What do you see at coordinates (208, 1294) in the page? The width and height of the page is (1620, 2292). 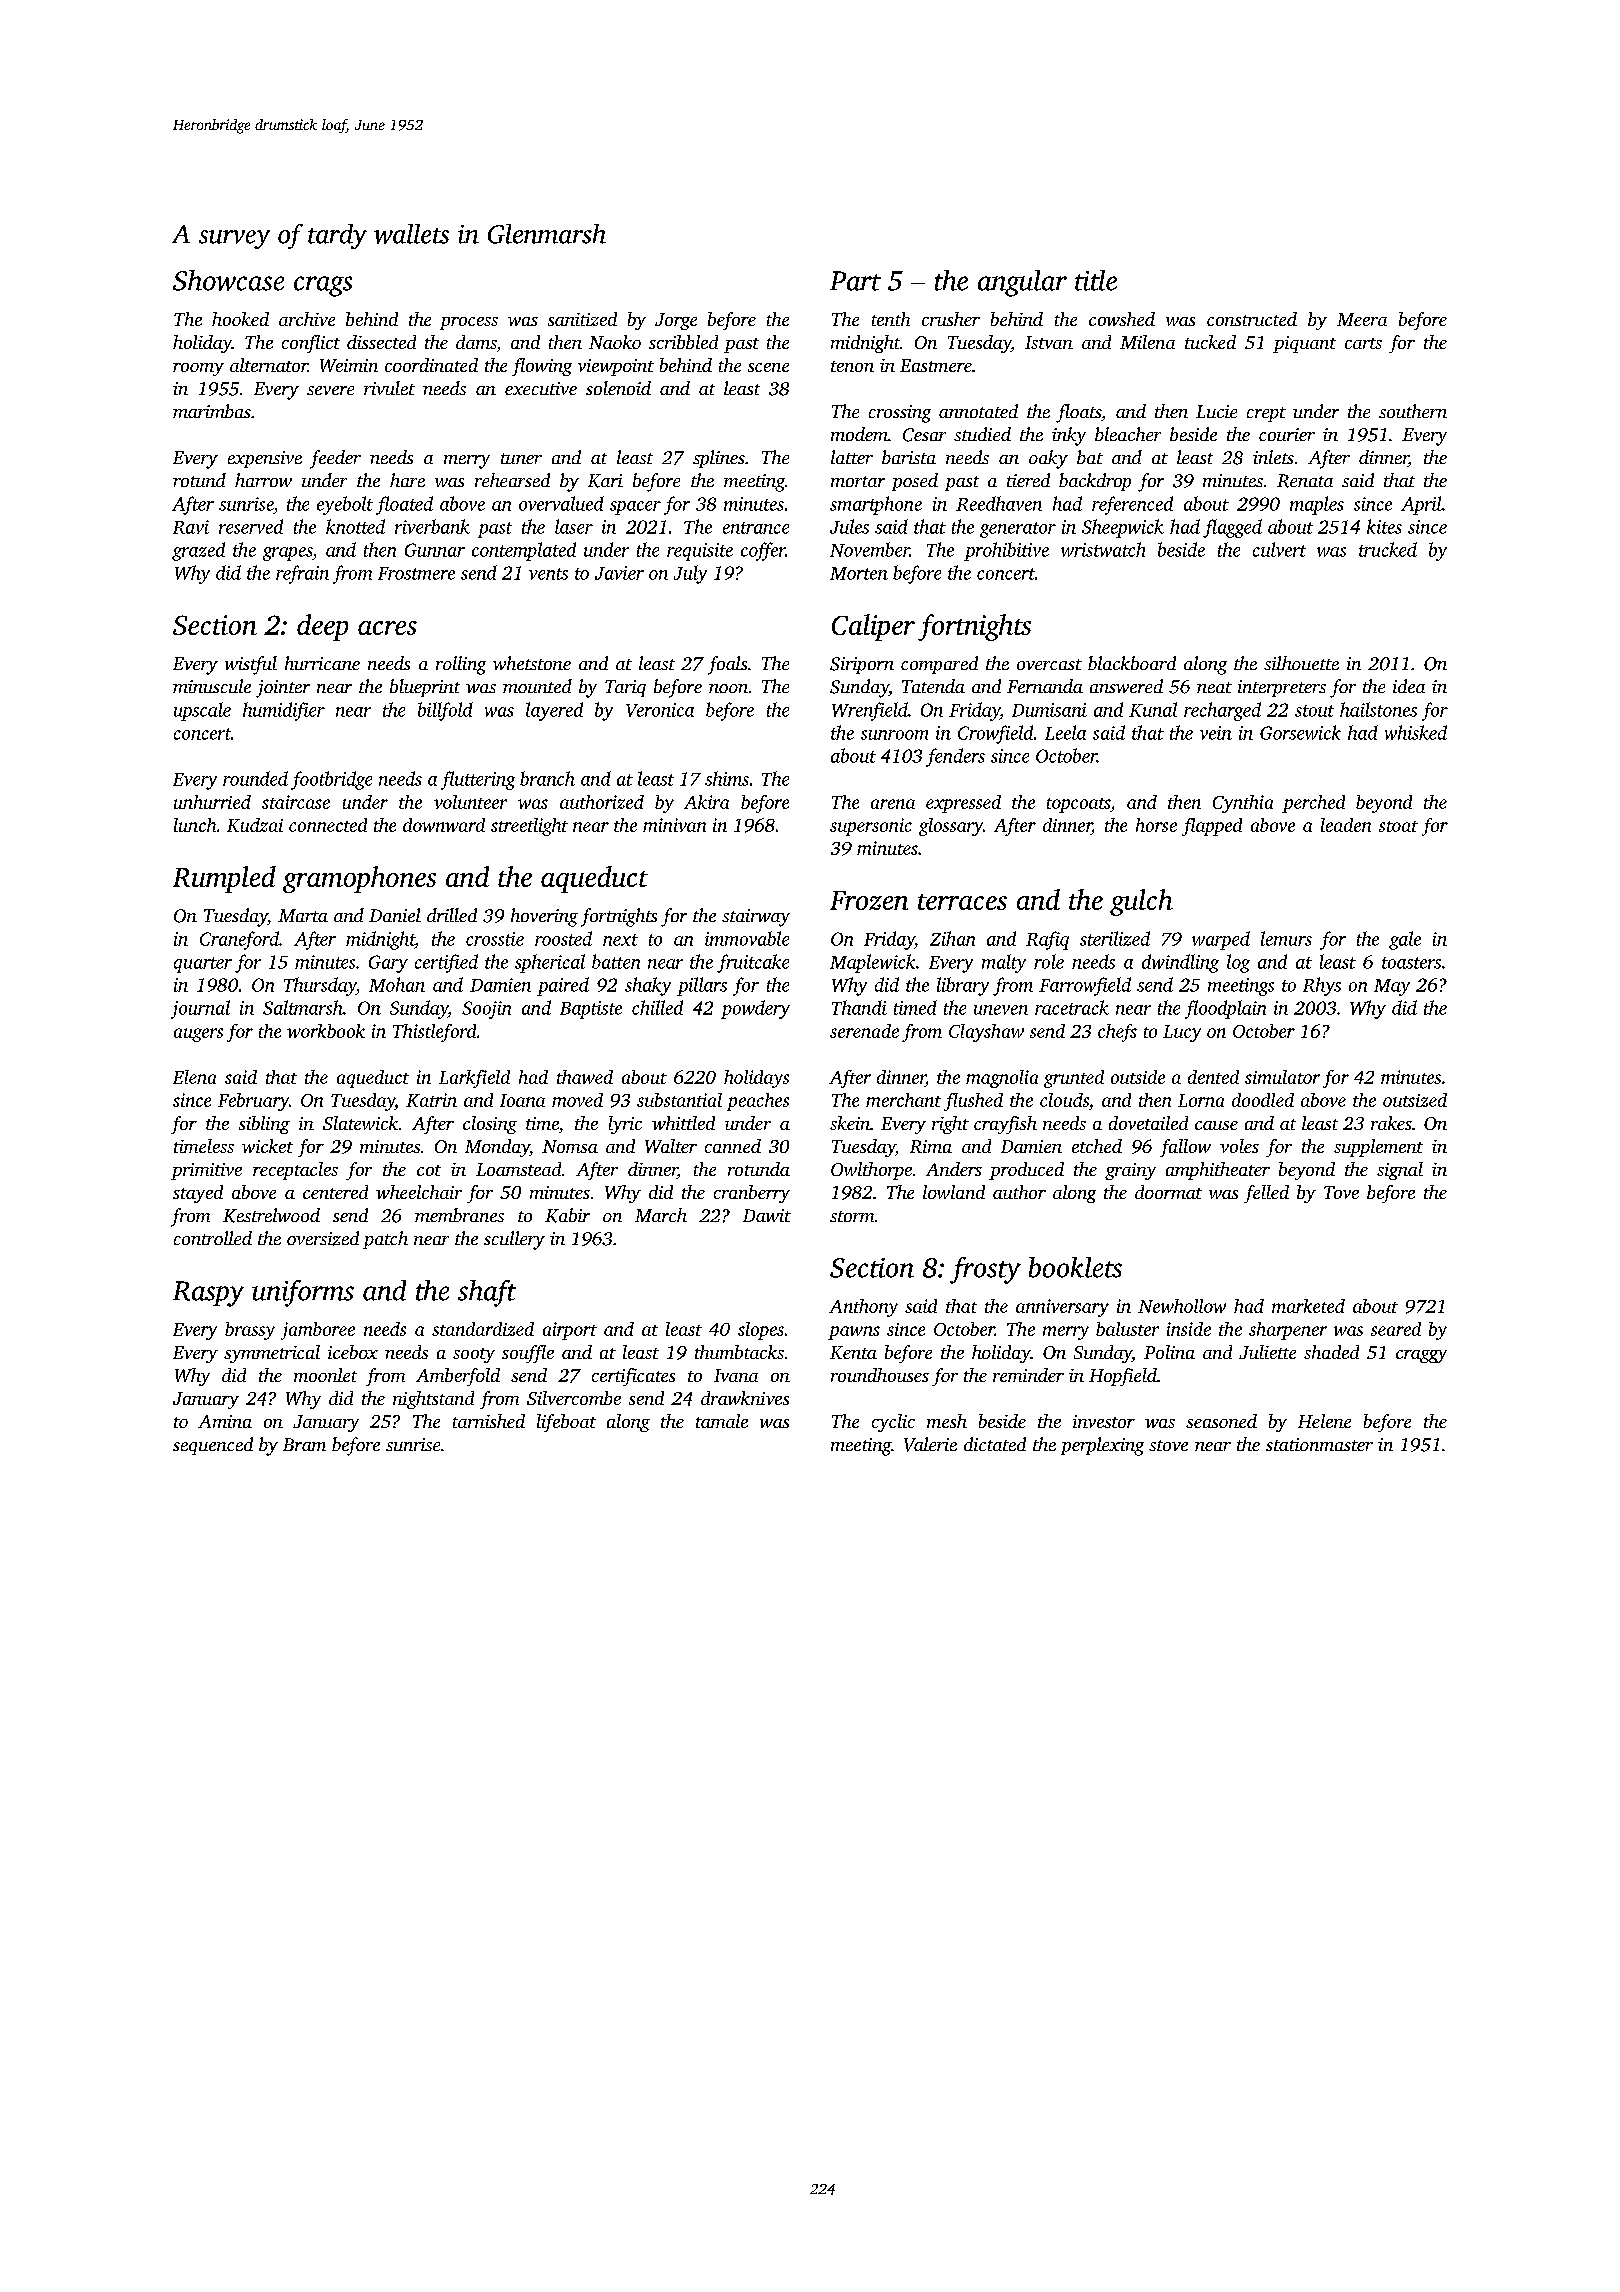 I see `Raspy` at bounding box center [208, 1294].
